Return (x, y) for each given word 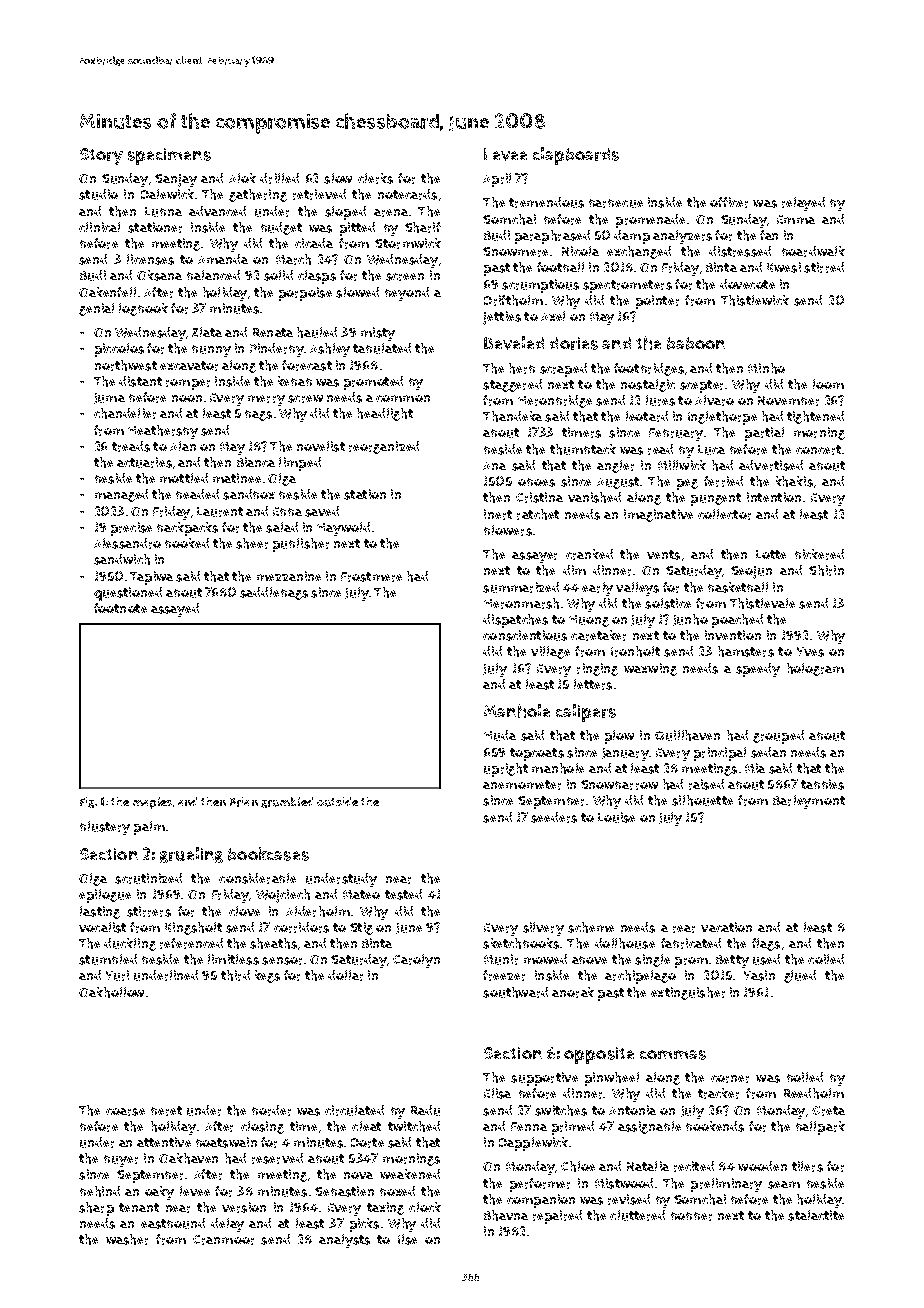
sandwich (122, 559)
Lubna (163, 212)
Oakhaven (188, 1158)
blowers (508, 530)
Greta (828, 1111)
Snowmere (515, 252)
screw (305, 399)
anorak (573, 992)
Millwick (682, 465)
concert (818, 450)
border (271, 1110)
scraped (563, 370)
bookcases (268, 854)
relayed (803, 204)
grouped (778, 737)
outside (337, 802)
